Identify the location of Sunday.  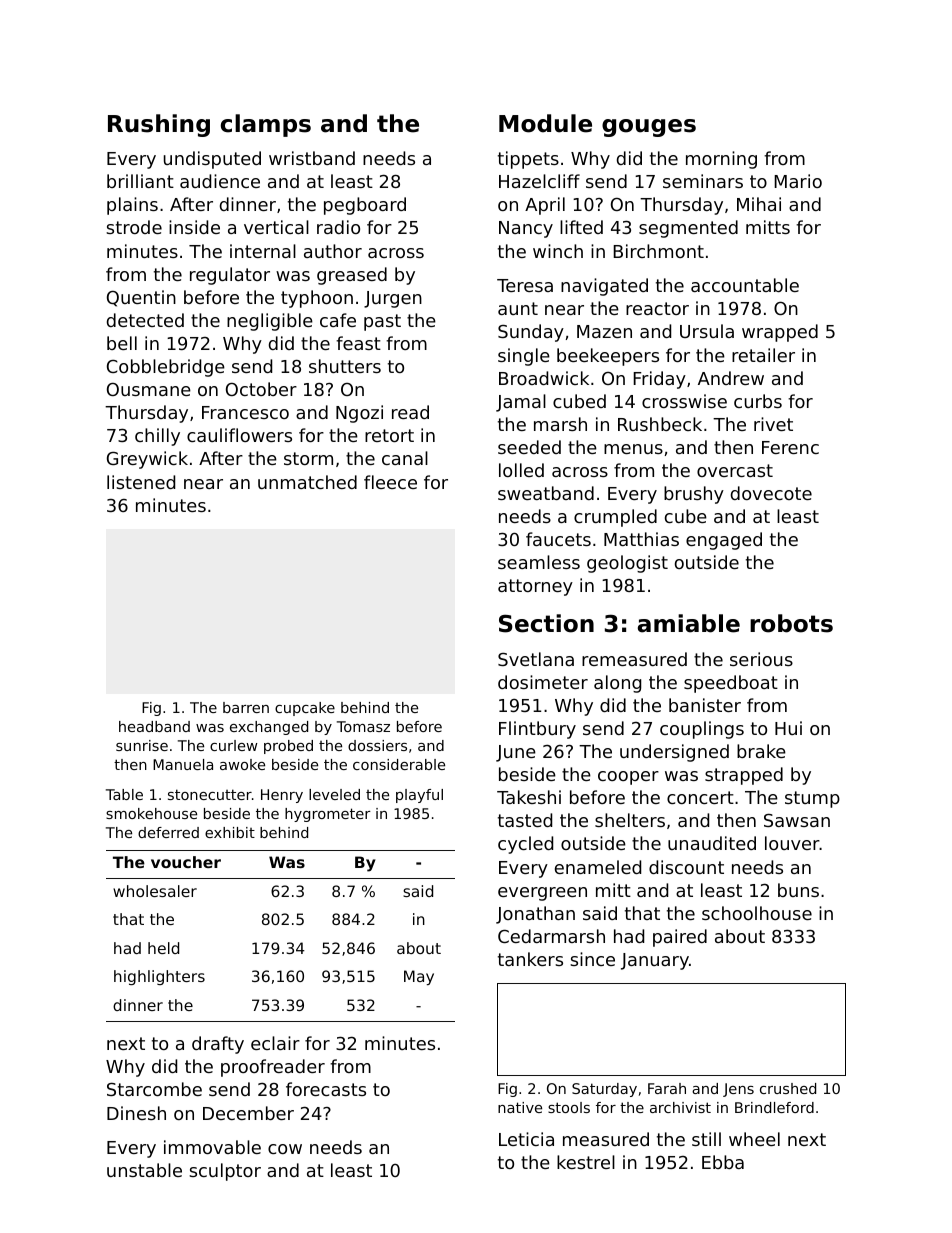
(531, 333).
